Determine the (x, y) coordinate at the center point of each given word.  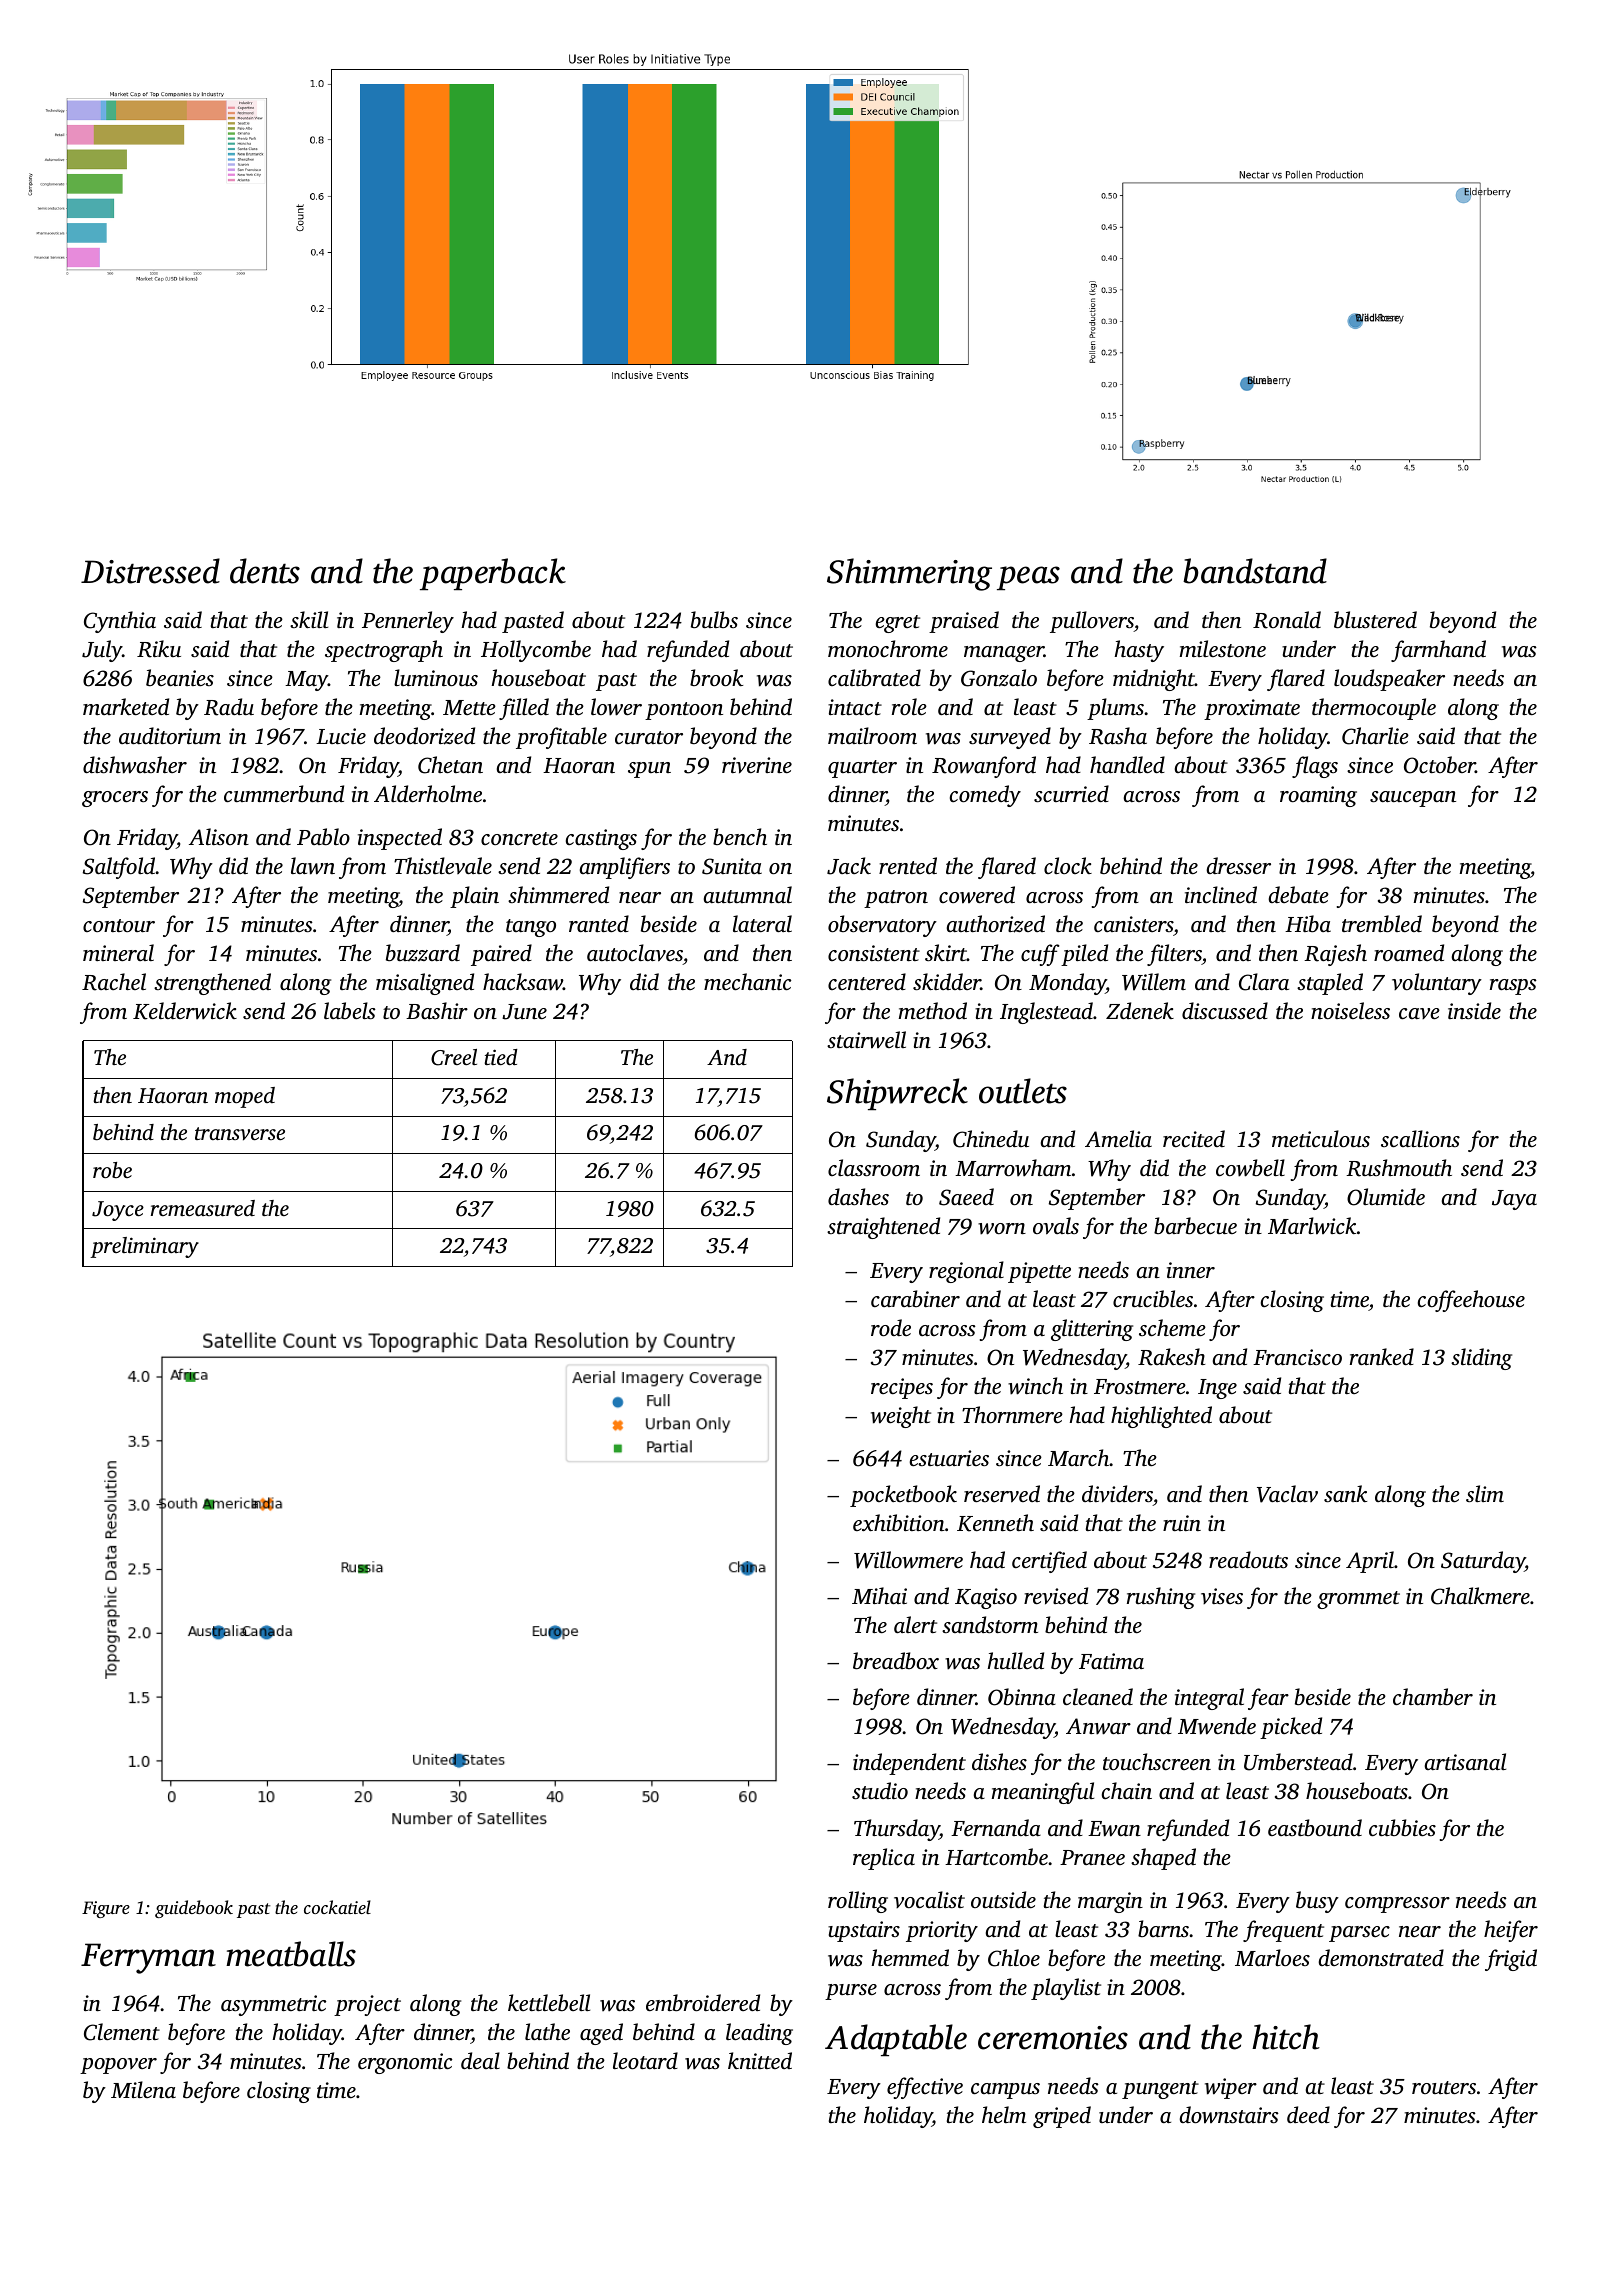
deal (480, 2060)
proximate (1252, 709)
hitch (1286, 2037)
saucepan (1413, 799)
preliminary (144, 1247)
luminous (436, 677)
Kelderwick (185, 1011)
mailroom (872, 735)
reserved (1002, 1494)
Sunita (732, 866)
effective (925, 2088)
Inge (1217, 1389)
